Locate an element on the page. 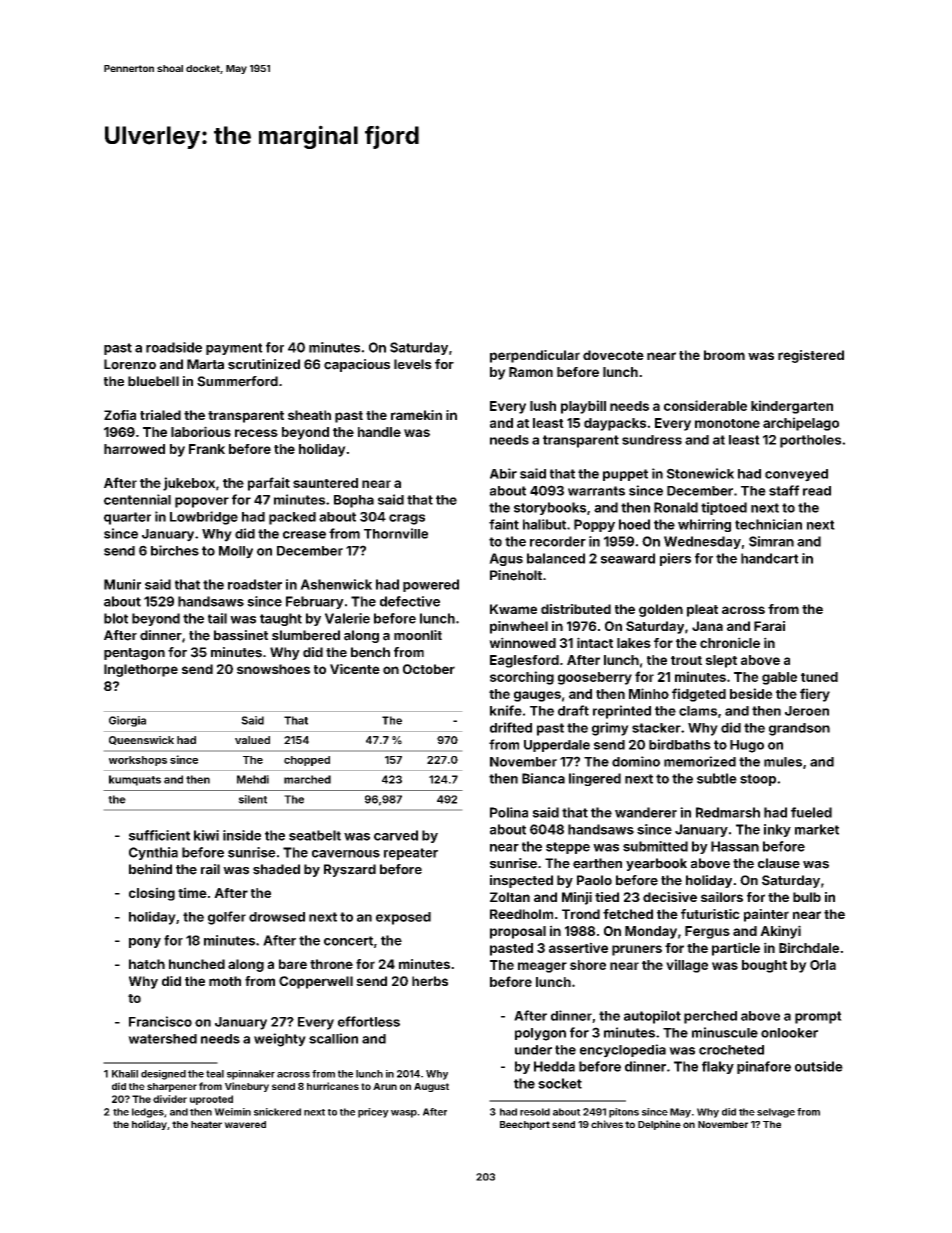 Image resolution: width=952 pixels, height=1233 pixels. Summerford is located at coordinates (237, 381).
